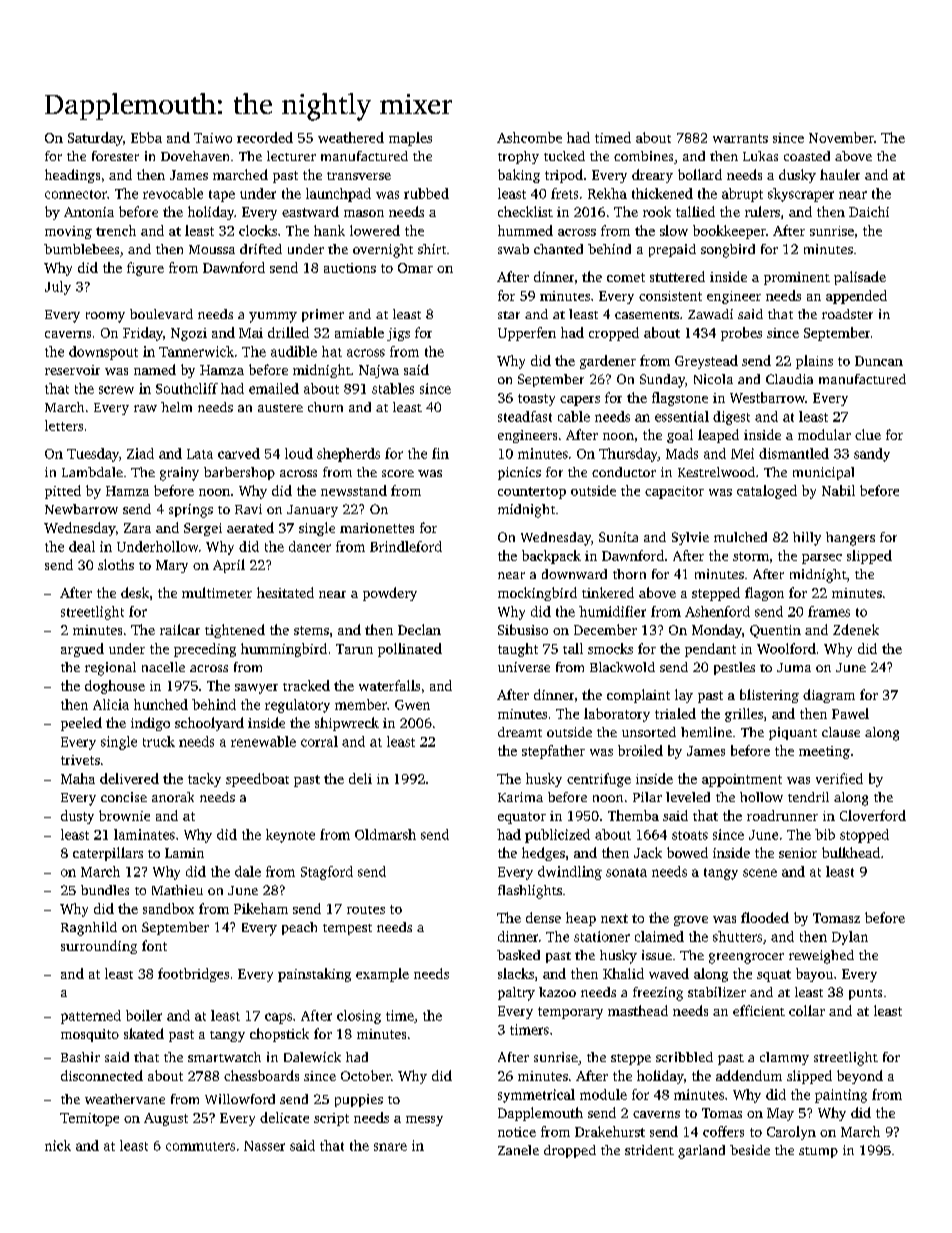  Describe the element at coordinates (68, 232) in the screenshot. I see `moving` at that location.
